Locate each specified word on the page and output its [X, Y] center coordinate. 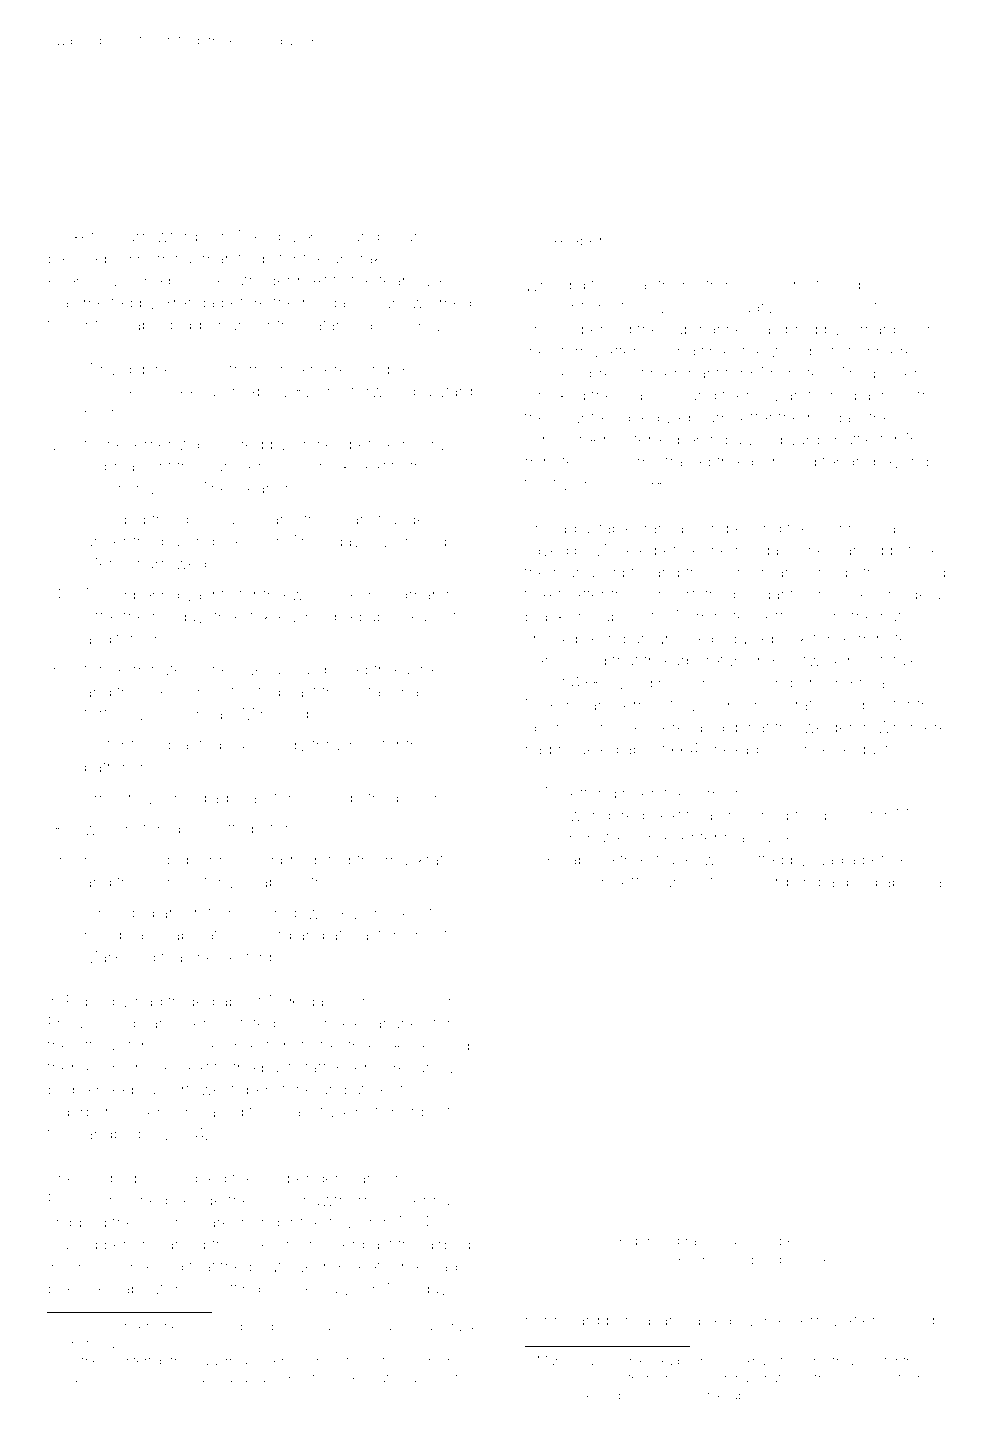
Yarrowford [157, 236]
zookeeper [564, 242]
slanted [870, 307]
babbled [848, 882]
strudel [673, 859]
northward [562, 1320]
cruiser [202, 1327]
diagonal [229, 800]
